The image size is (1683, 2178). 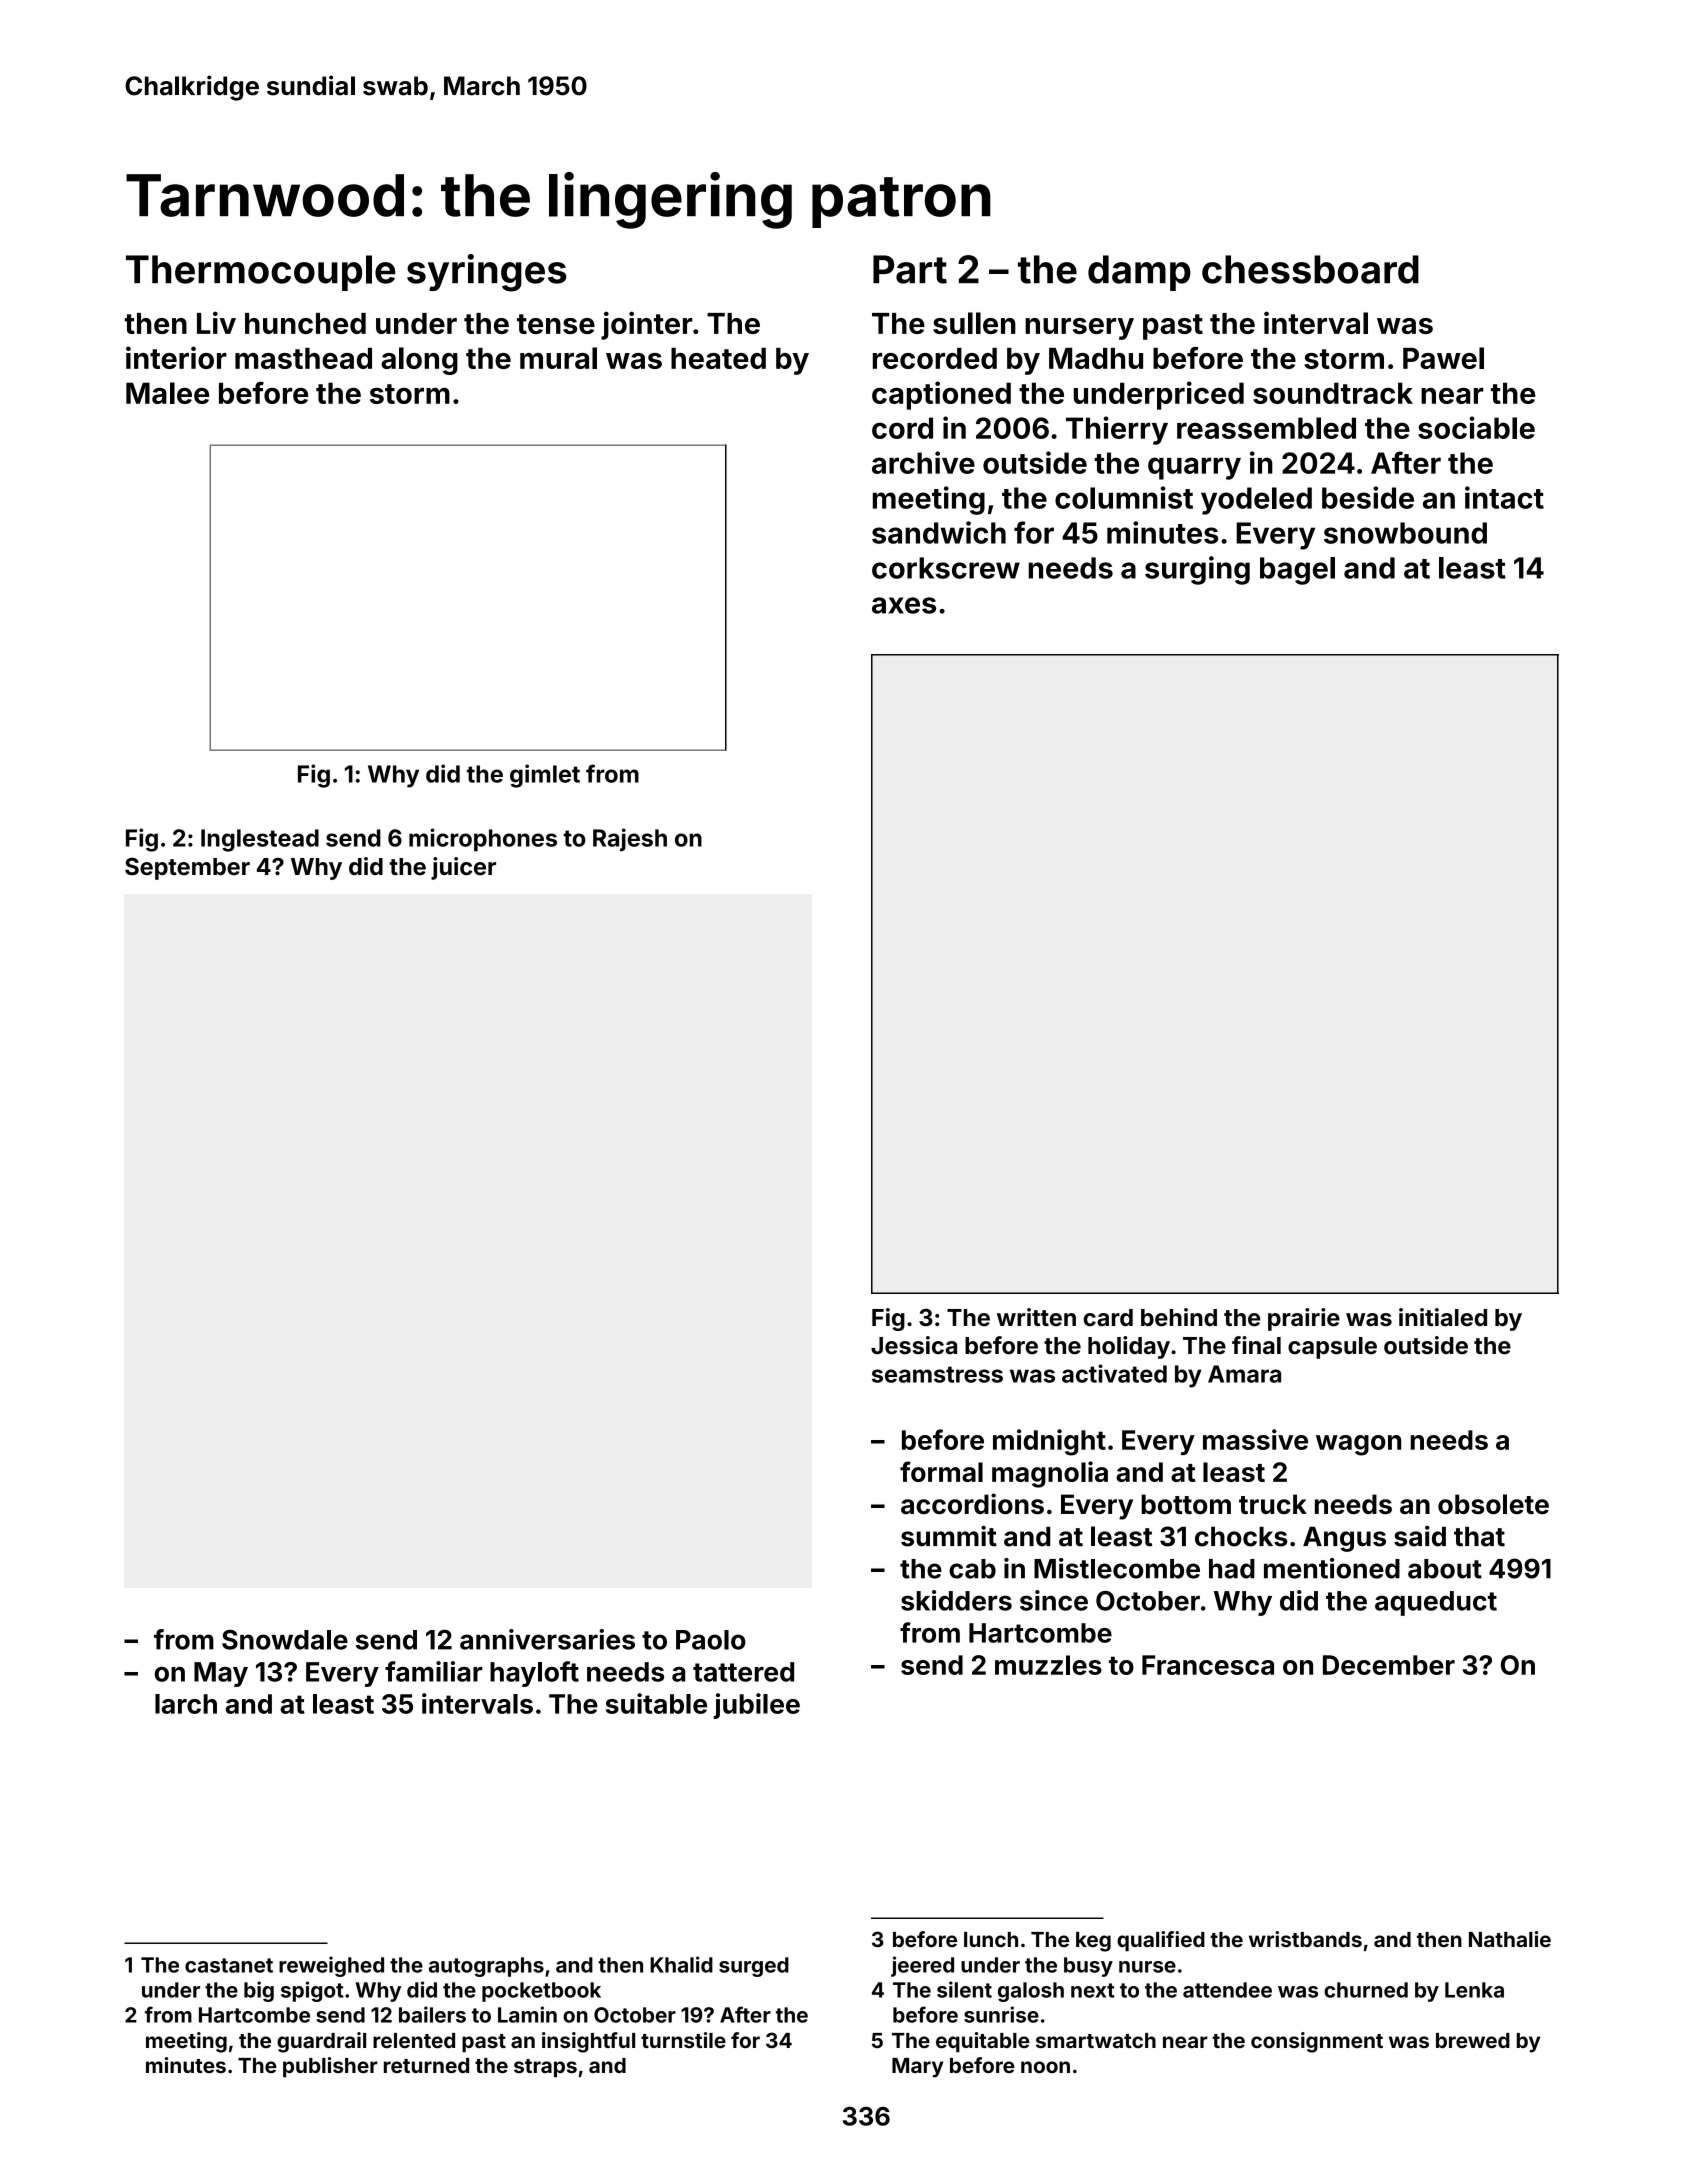 What do you see at coordinates (647, 325) in the screenshot?
I see `jointer` at bounding box center [647, 325].
